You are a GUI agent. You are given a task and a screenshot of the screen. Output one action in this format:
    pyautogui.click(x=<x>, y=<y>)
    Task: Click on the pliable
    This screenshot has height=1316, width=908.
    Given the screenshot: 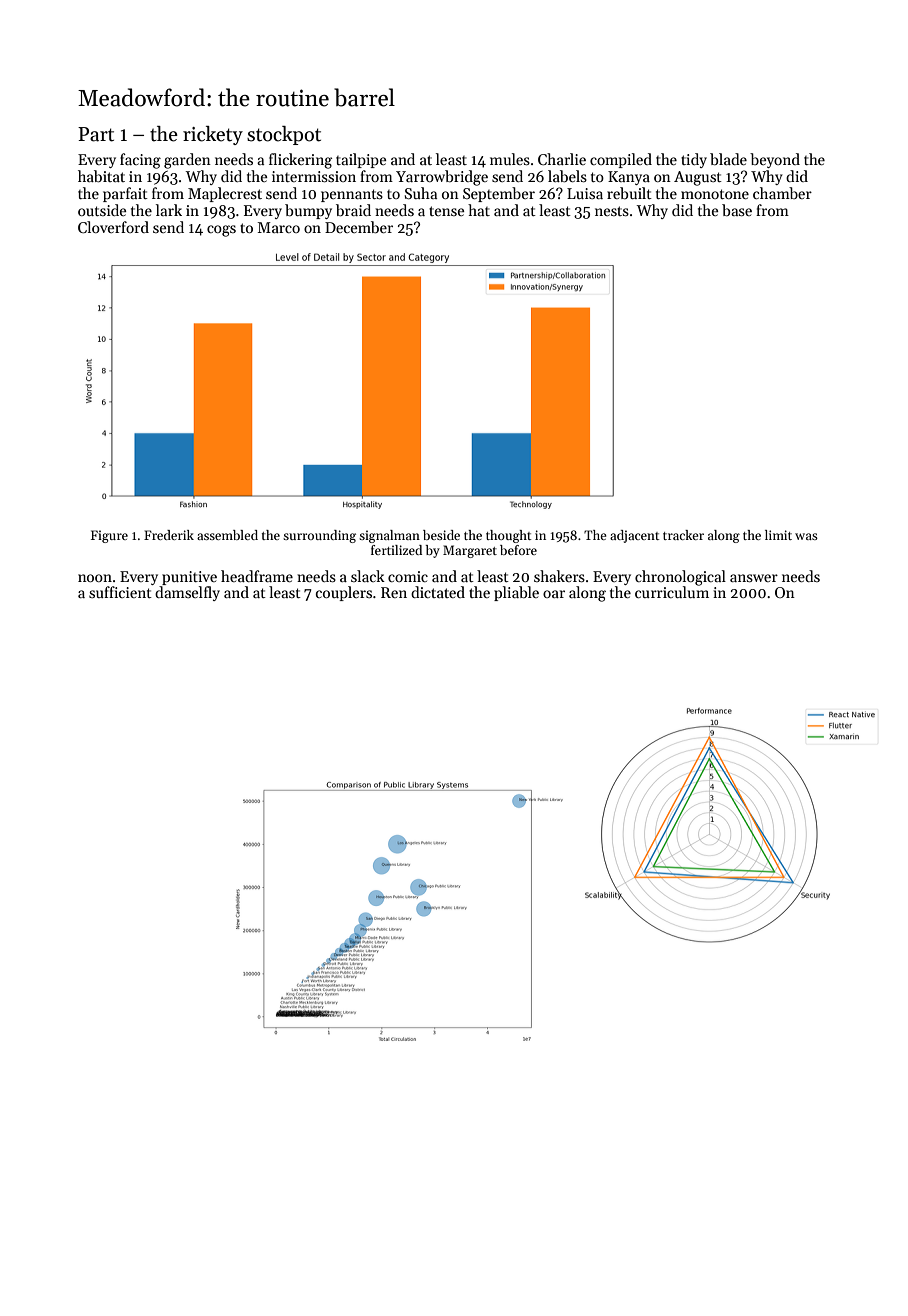 What is the action you would take?
    pyautogui.click(x=516, y=593)
